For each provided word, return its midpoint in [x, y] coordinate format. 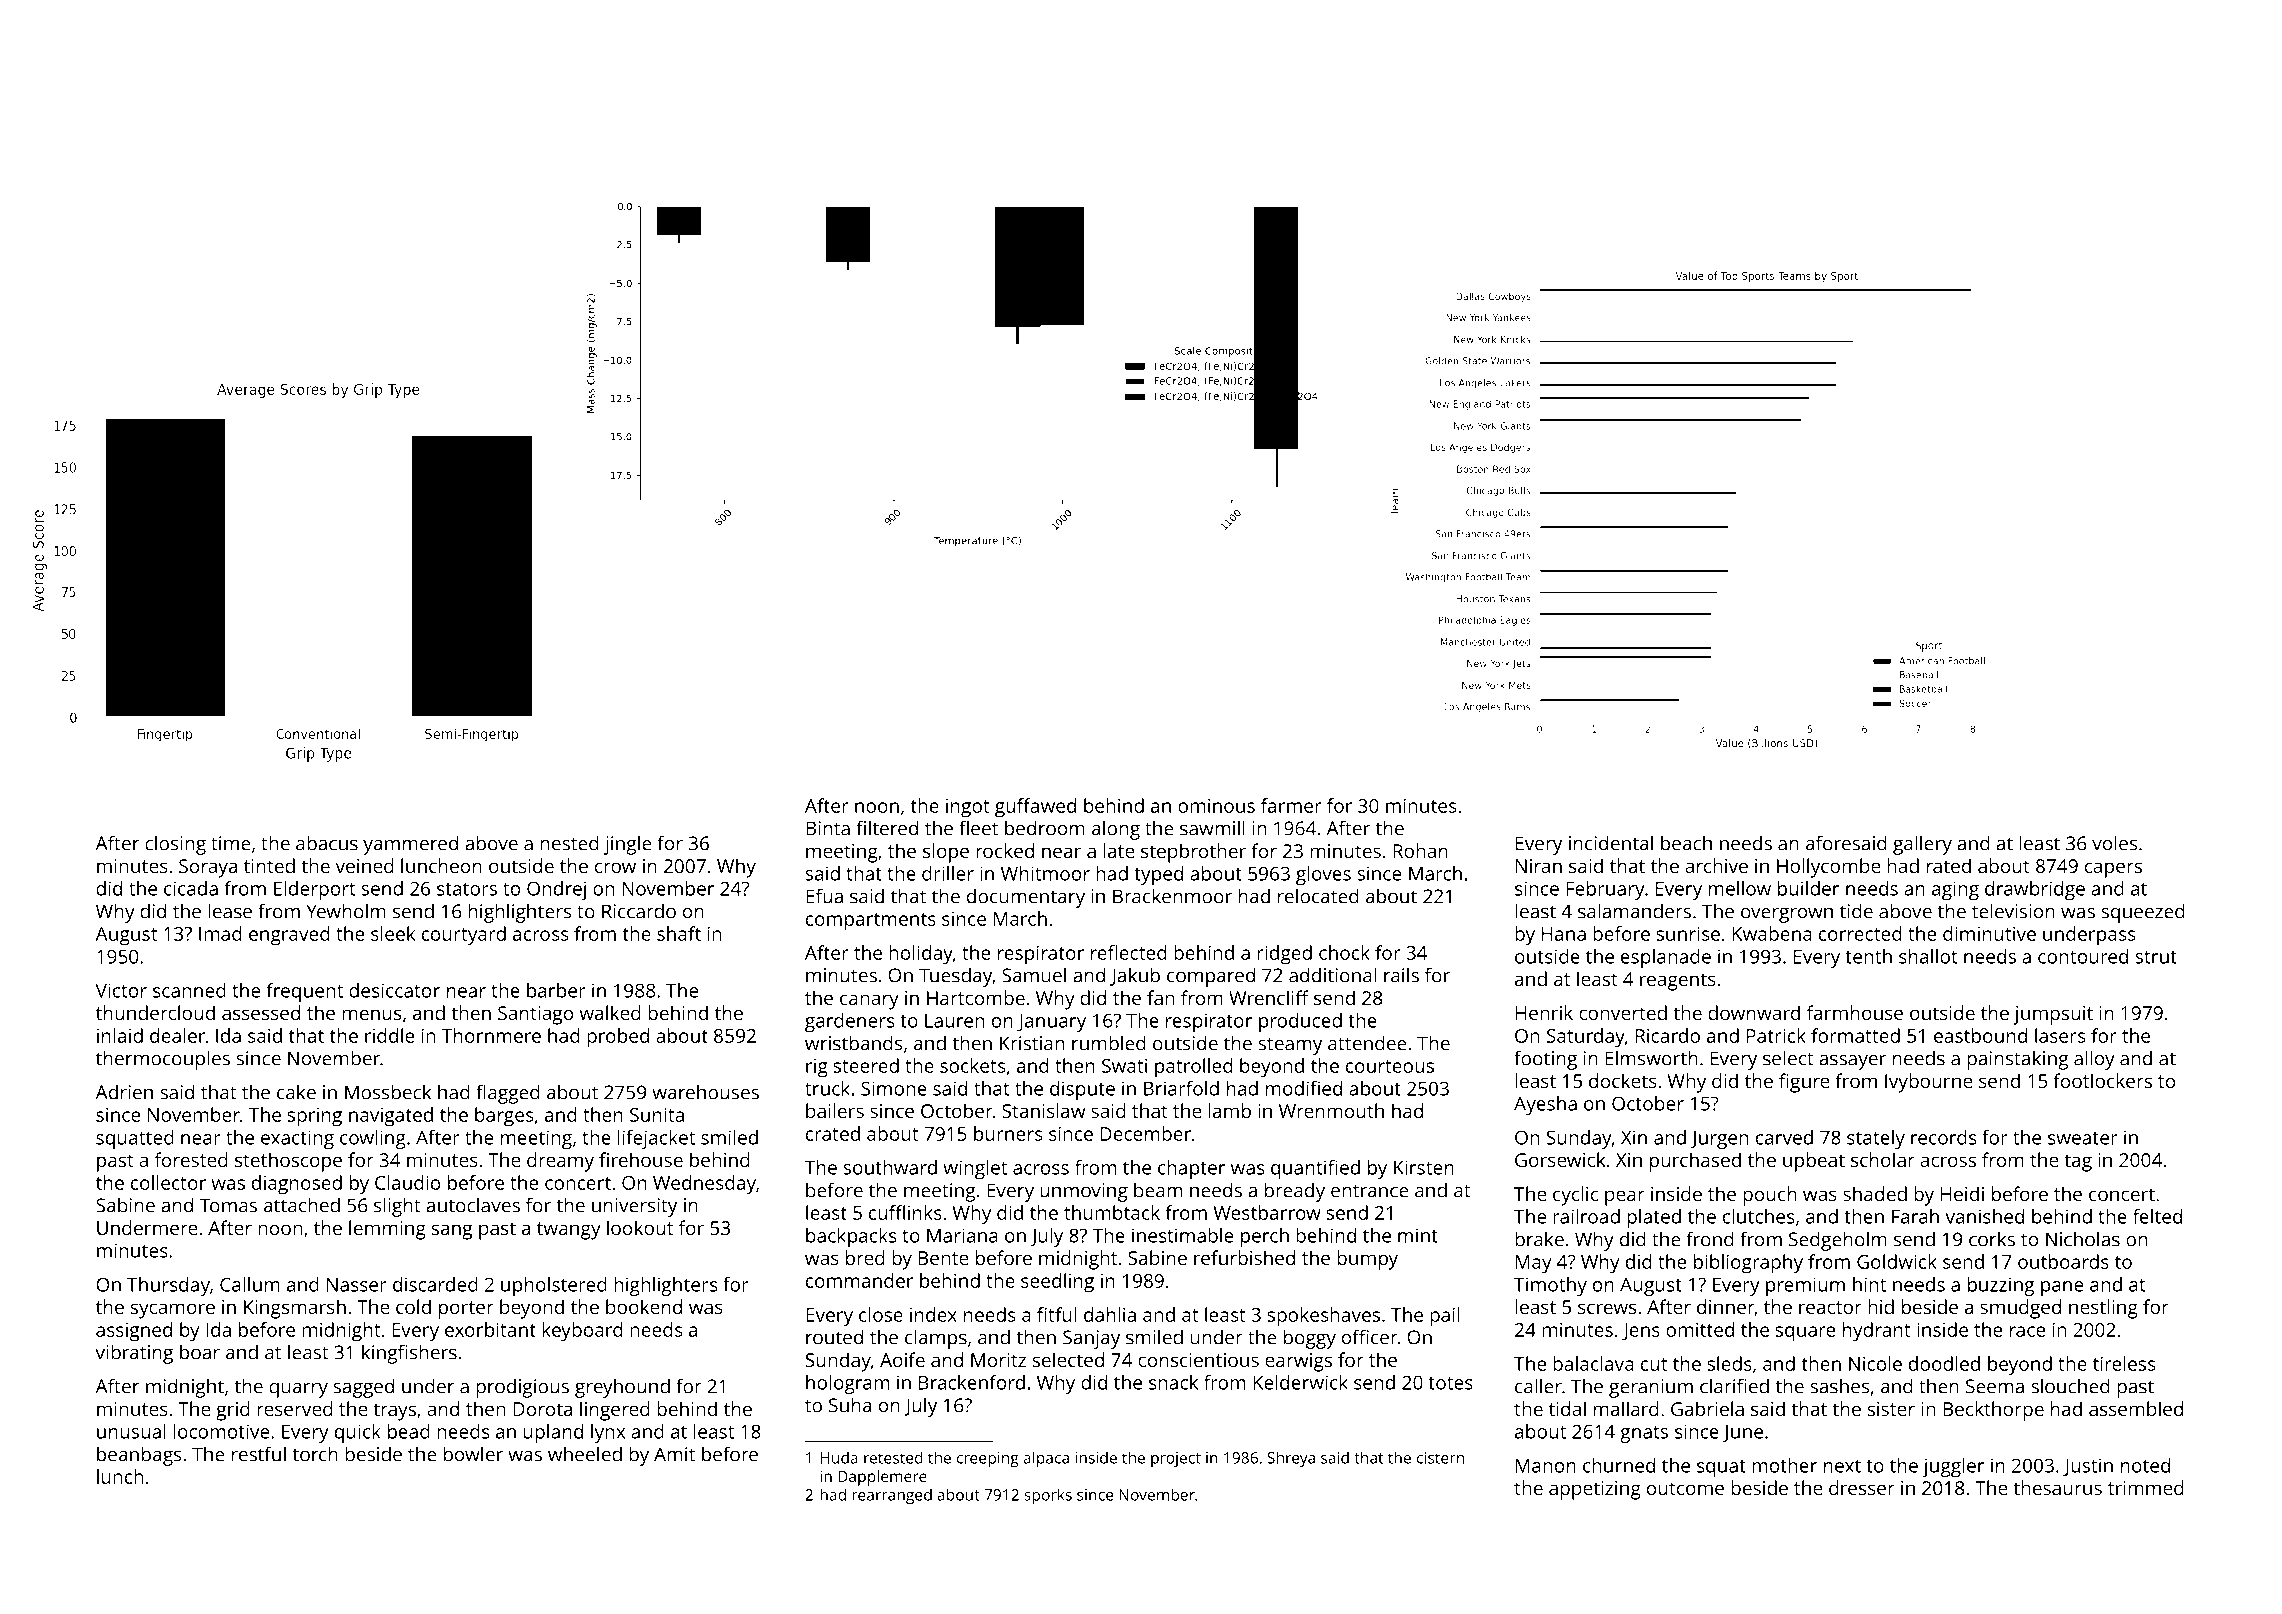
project [1176, 1459]
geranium [1651, 1388]
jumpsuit [2053, 1015]
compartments [871, 922]
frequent [305, 992]
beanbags [139, 1456]
